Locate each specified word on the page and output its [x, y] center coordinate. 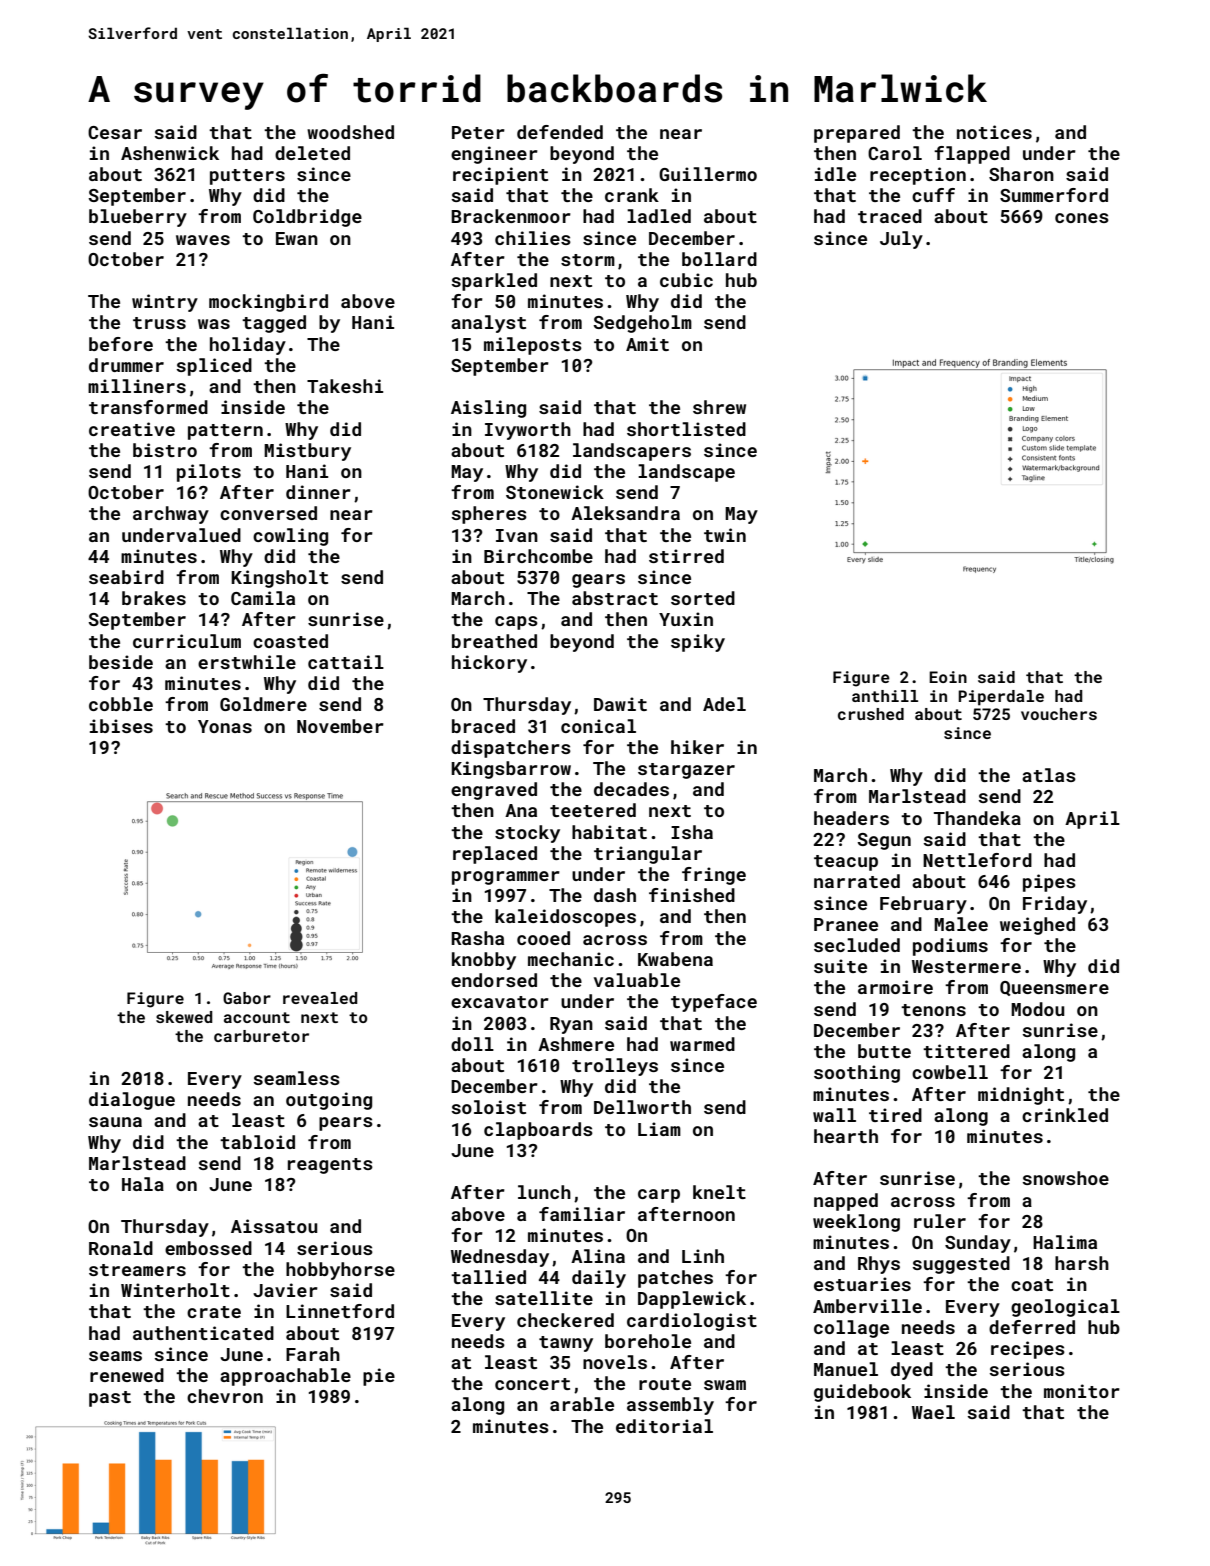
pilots [209, 473]
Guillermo [708, 174]
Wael [933, 1412]
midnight [1021, 1096]
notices [994, 132]
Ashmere [576, 1044]
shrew [719, 407]
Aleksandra [625, 513]
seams [115, 1356]
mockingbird [268, 303]
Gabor [247, 998]
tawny [566, 1344]
